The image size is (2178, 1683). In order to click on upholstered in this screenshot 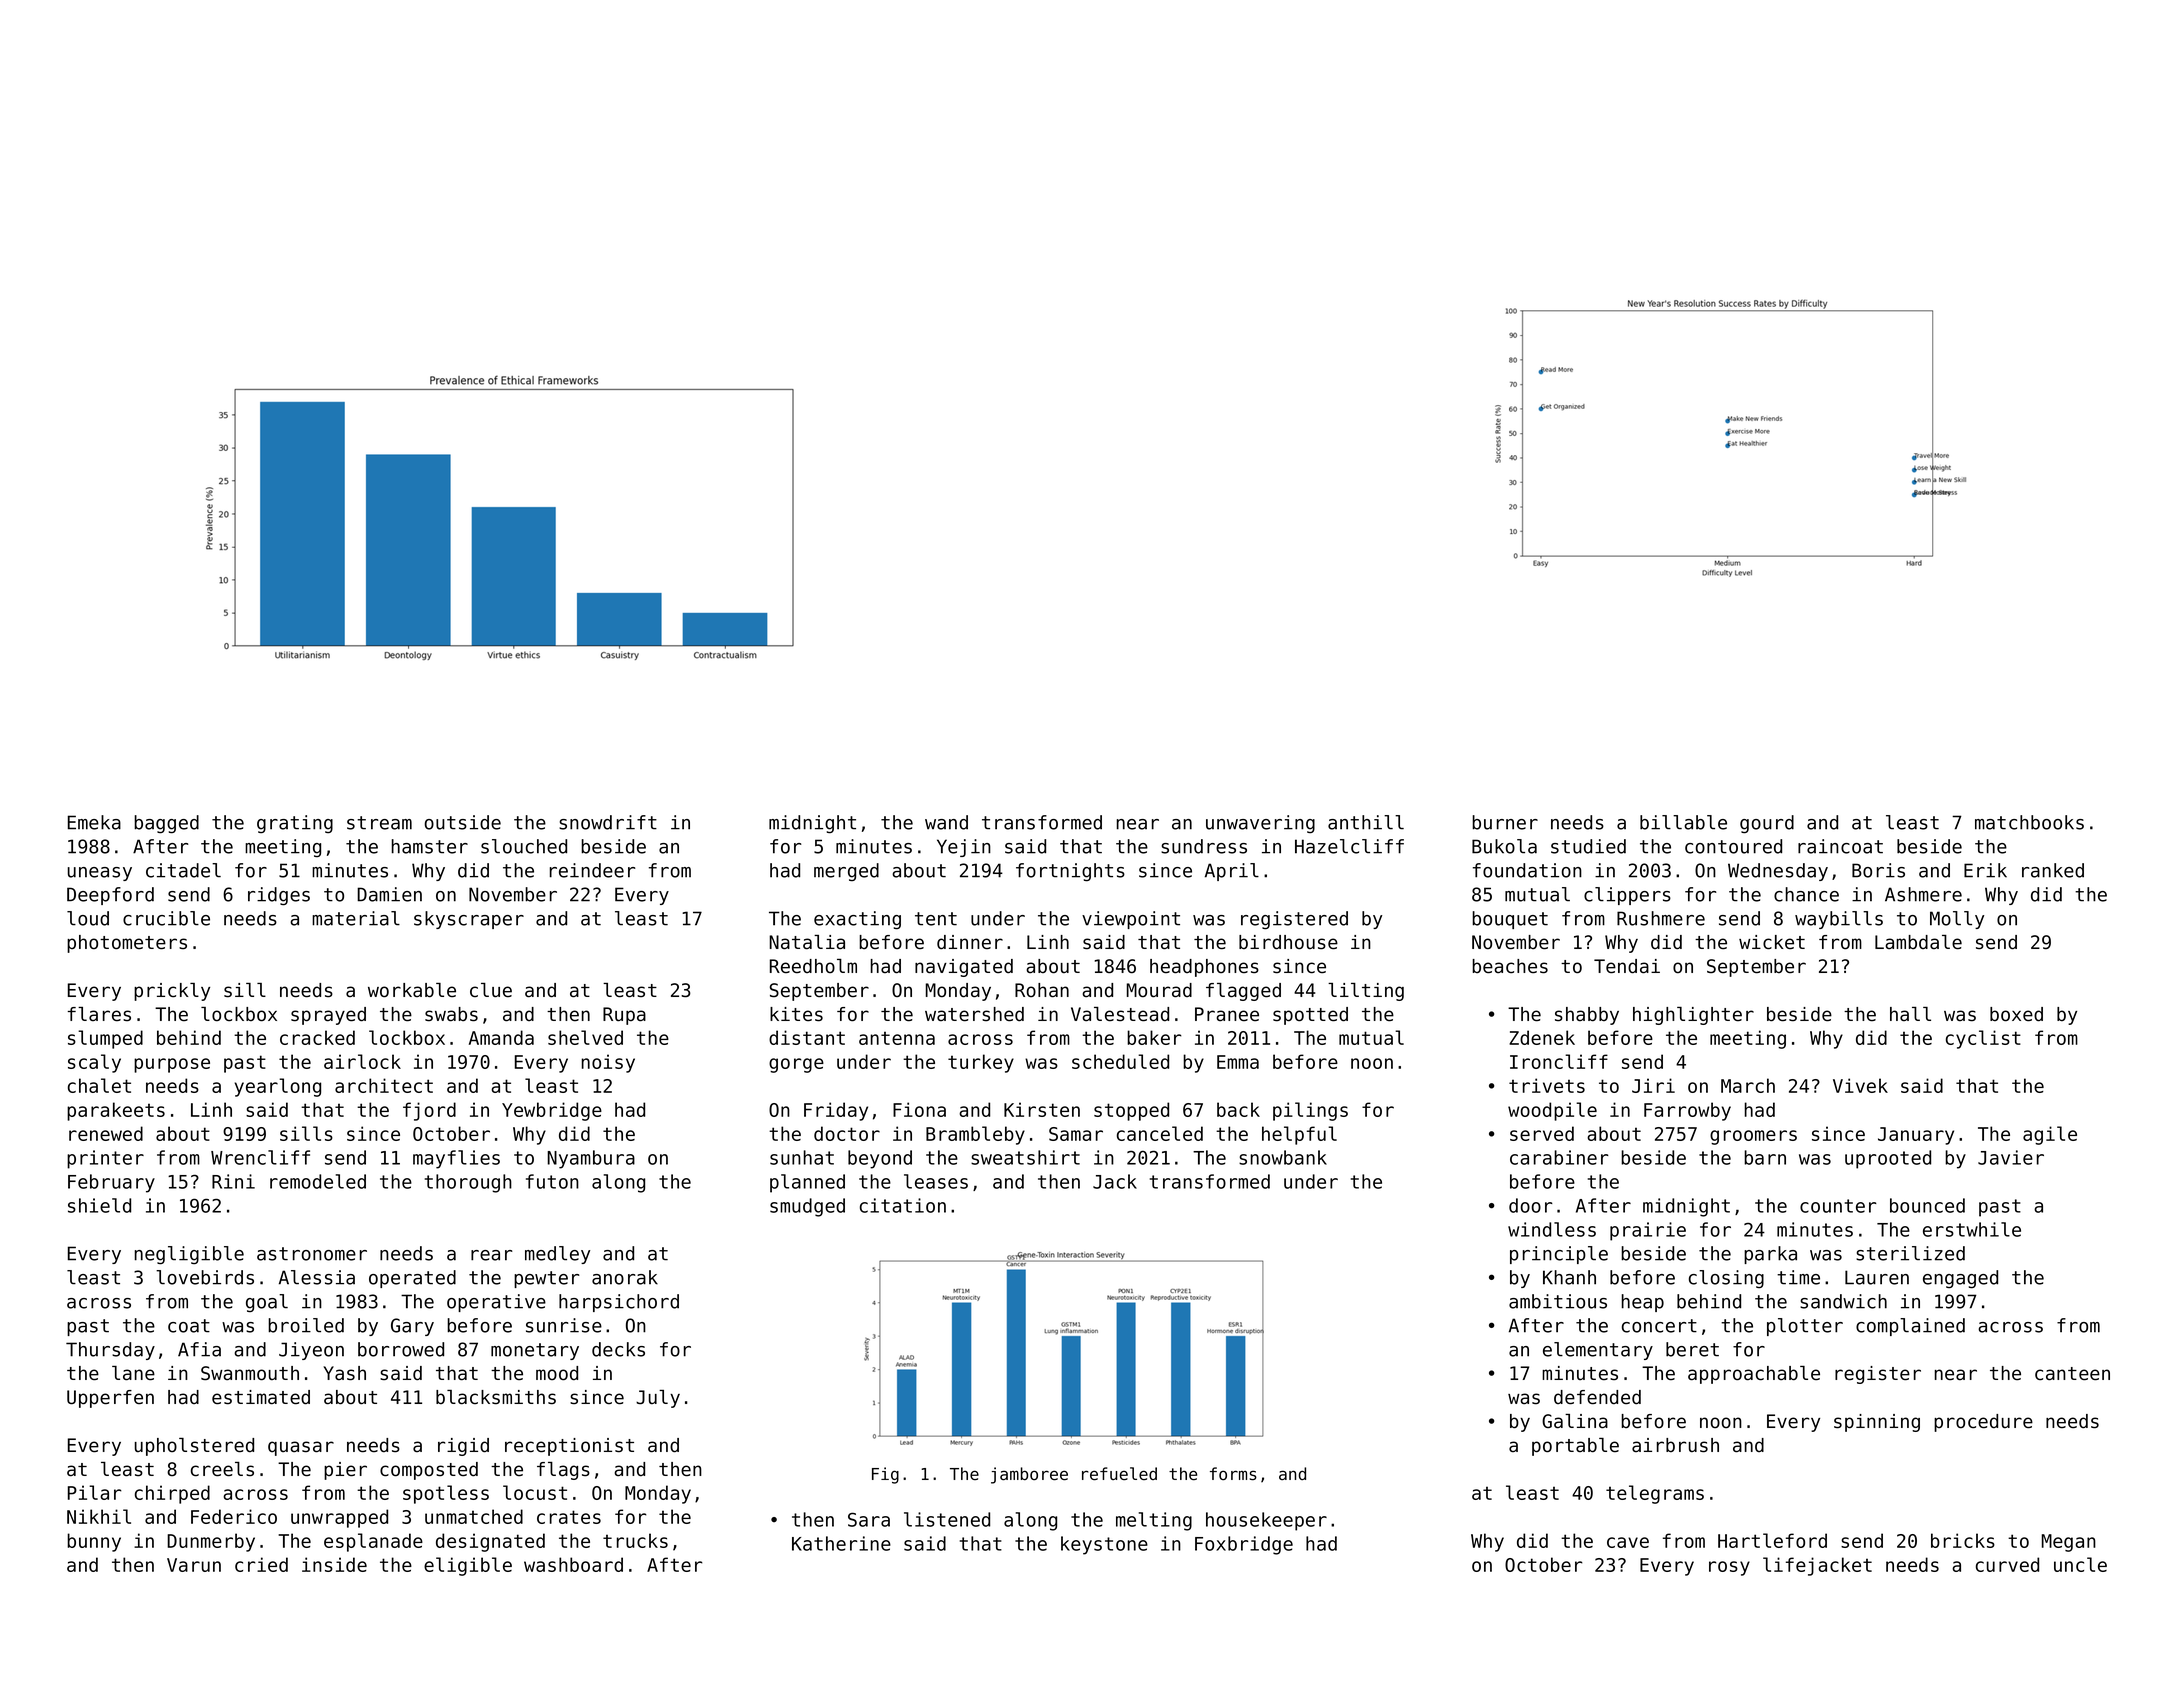, I will do `click(194, 1447)`.
